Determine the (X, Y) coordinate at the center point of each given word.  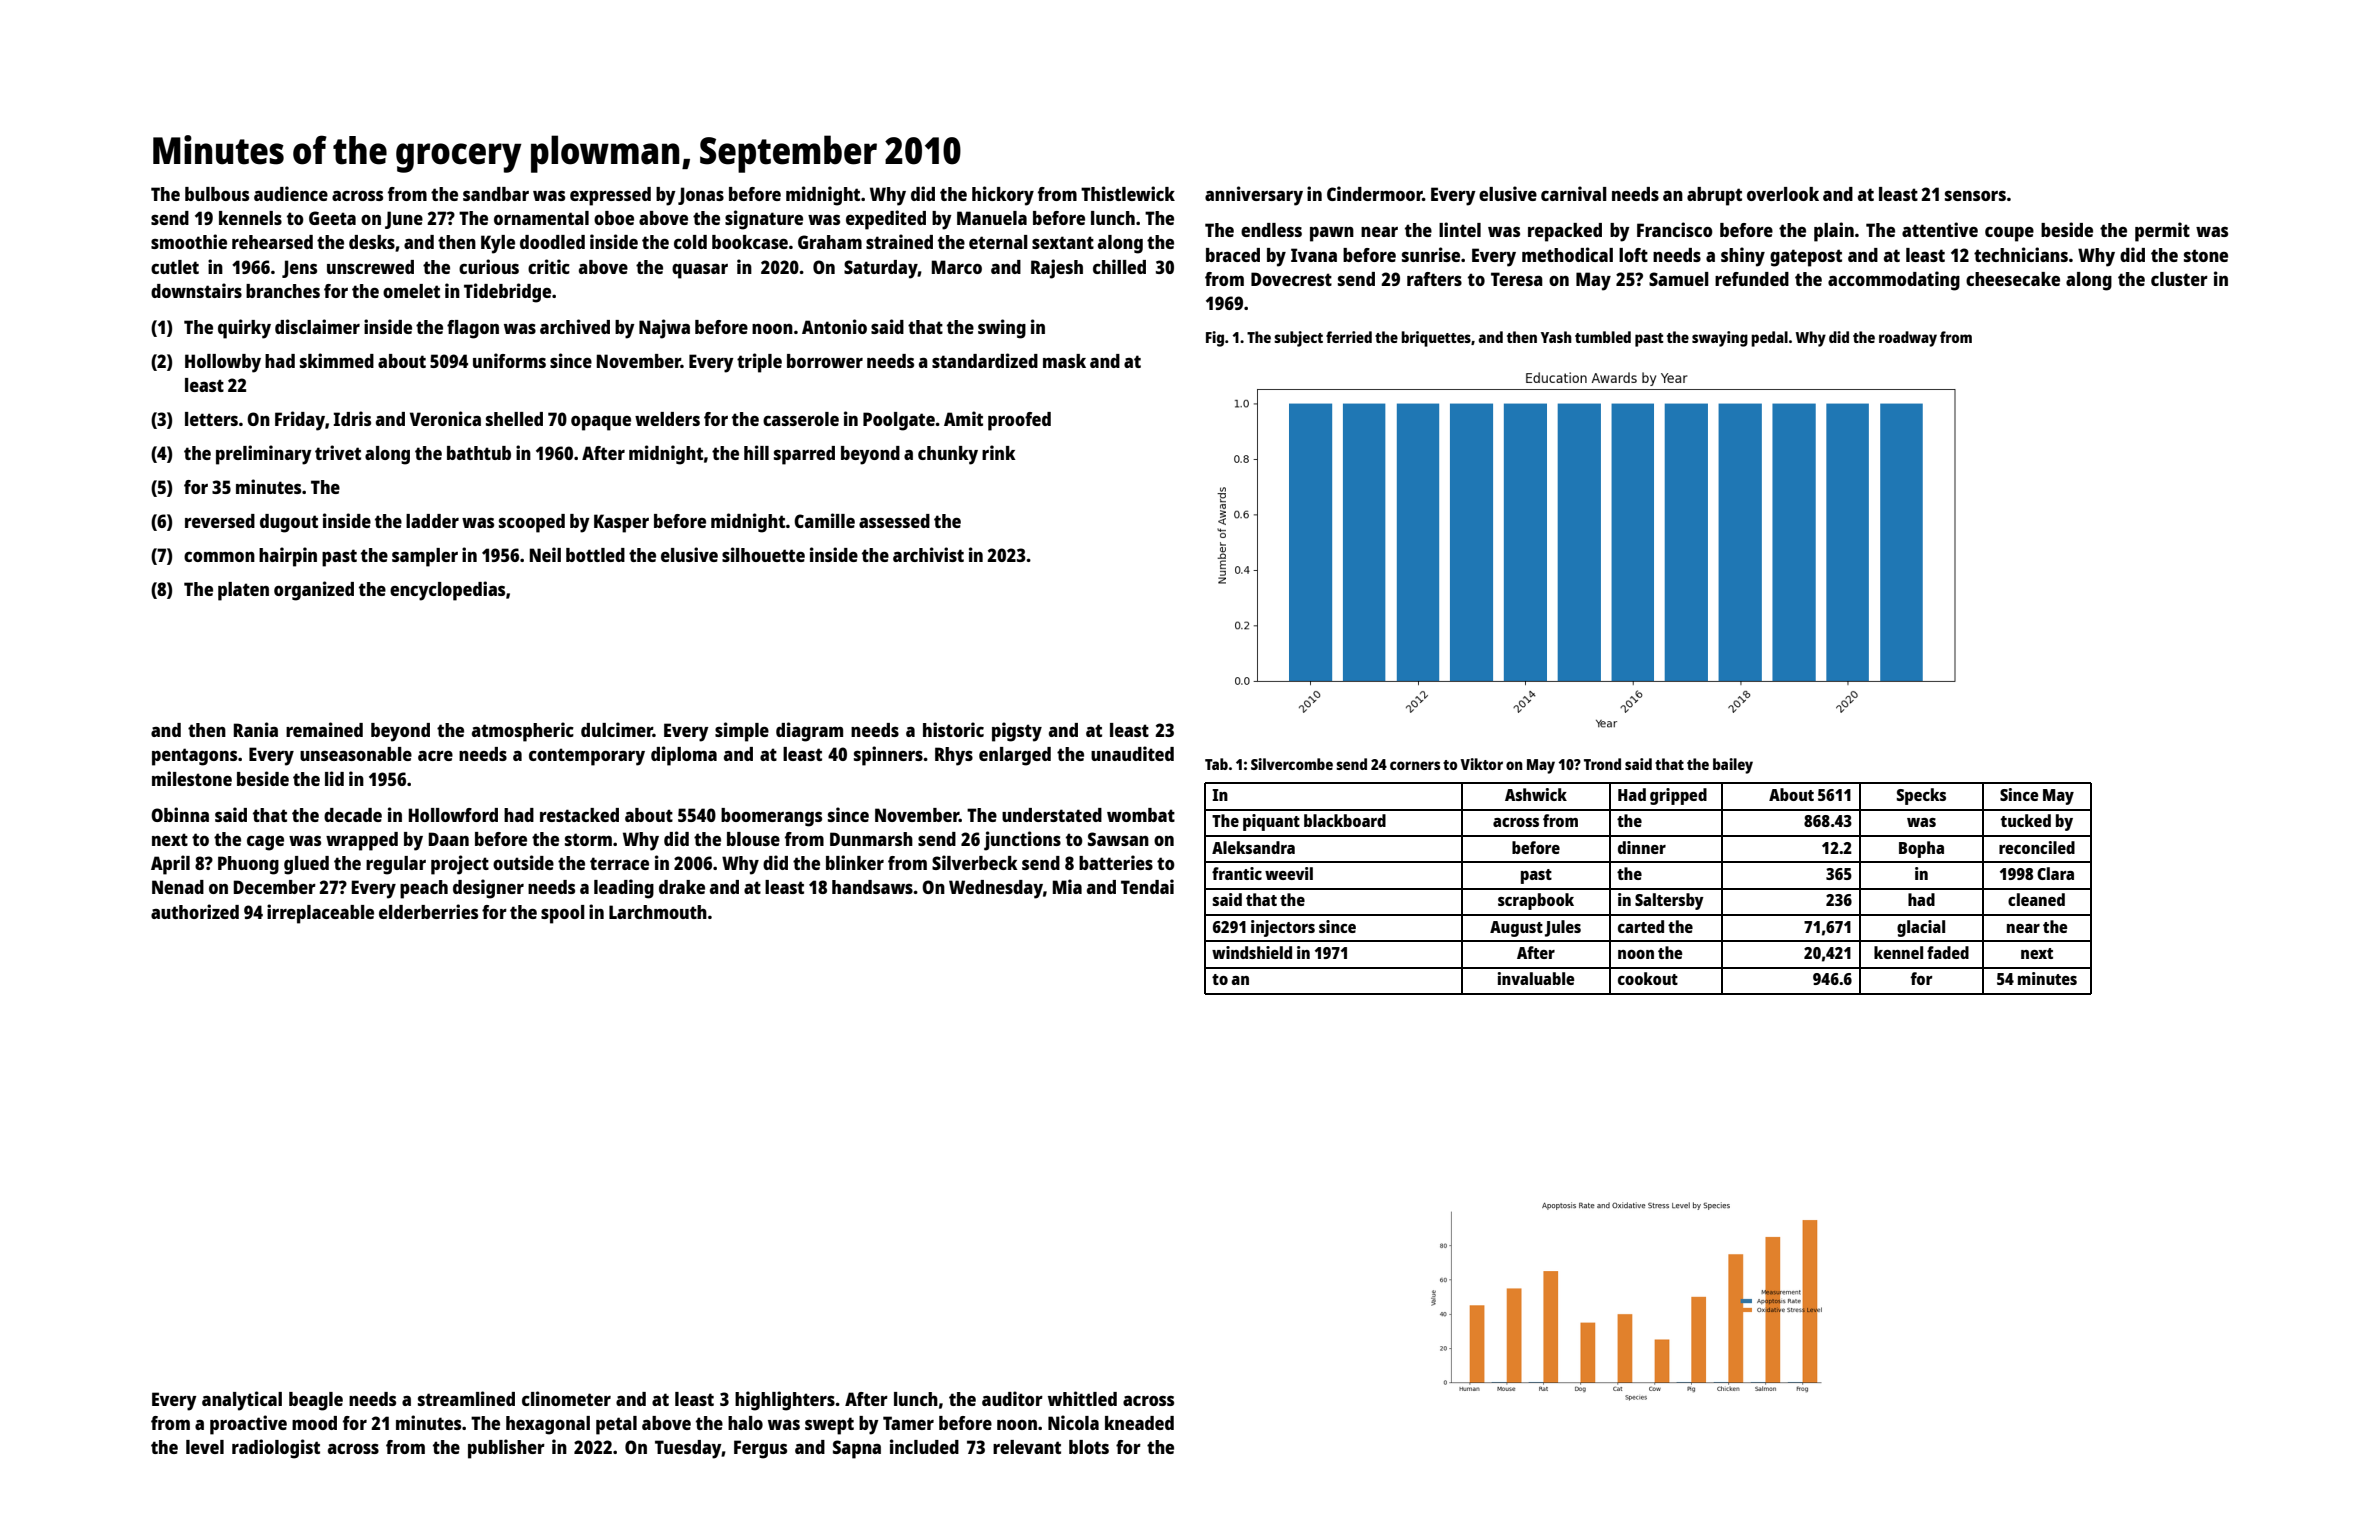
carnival (1574, 193)
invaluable (1536, 978)
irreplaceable (320, 914)
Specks (1921, 796)
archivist (928, 554)
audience (291, 193)
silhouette (763, 554)
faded (1948, 952)
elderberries (428, 911)
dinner (1642, 847)
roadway (1908, 339)
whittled (1082, 1398)
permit (2162, 232)
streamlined (466, 1398)
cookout (1648, 978)
